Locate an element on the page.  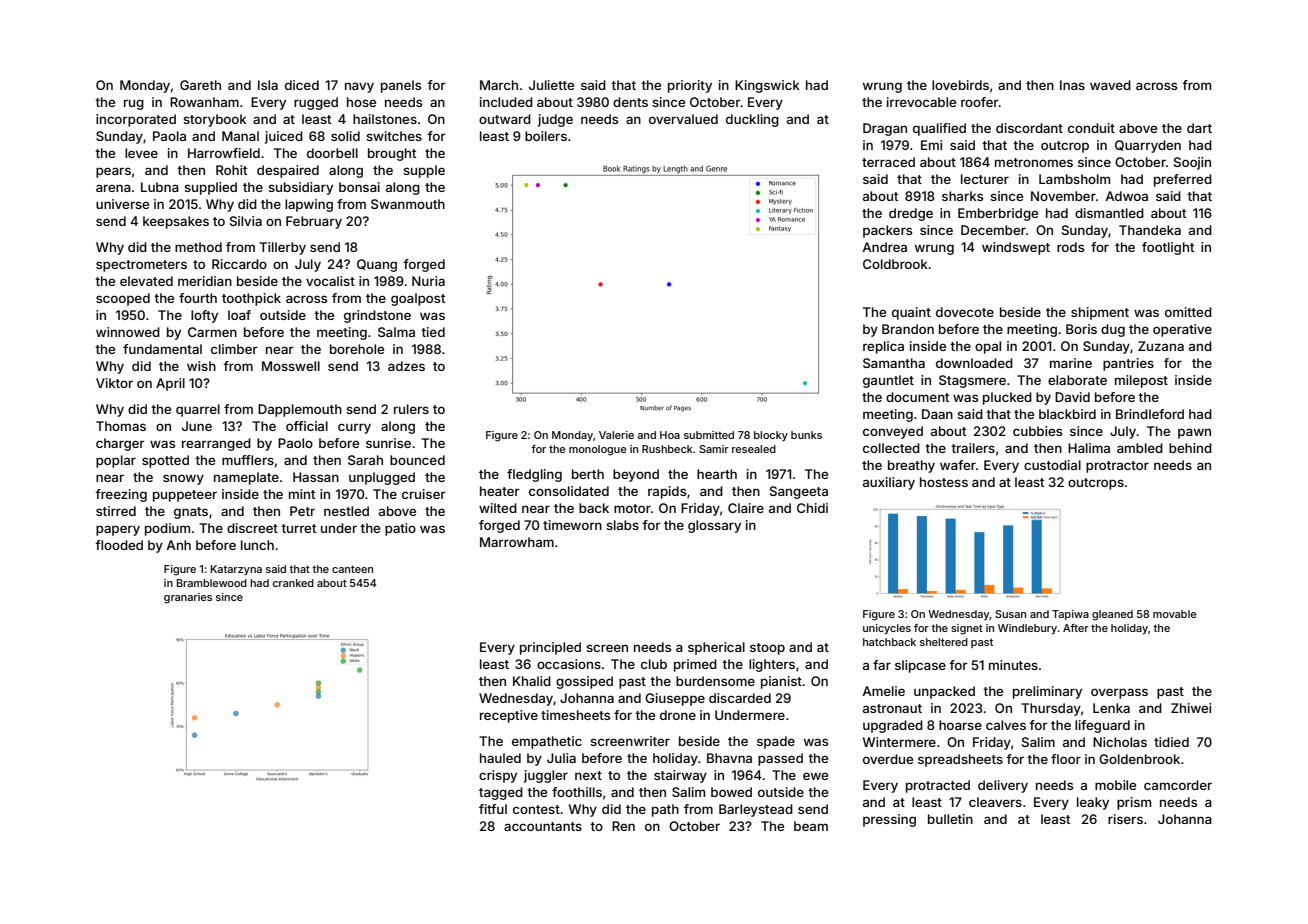
Adwoa is located at coordinates (1126, 196).
